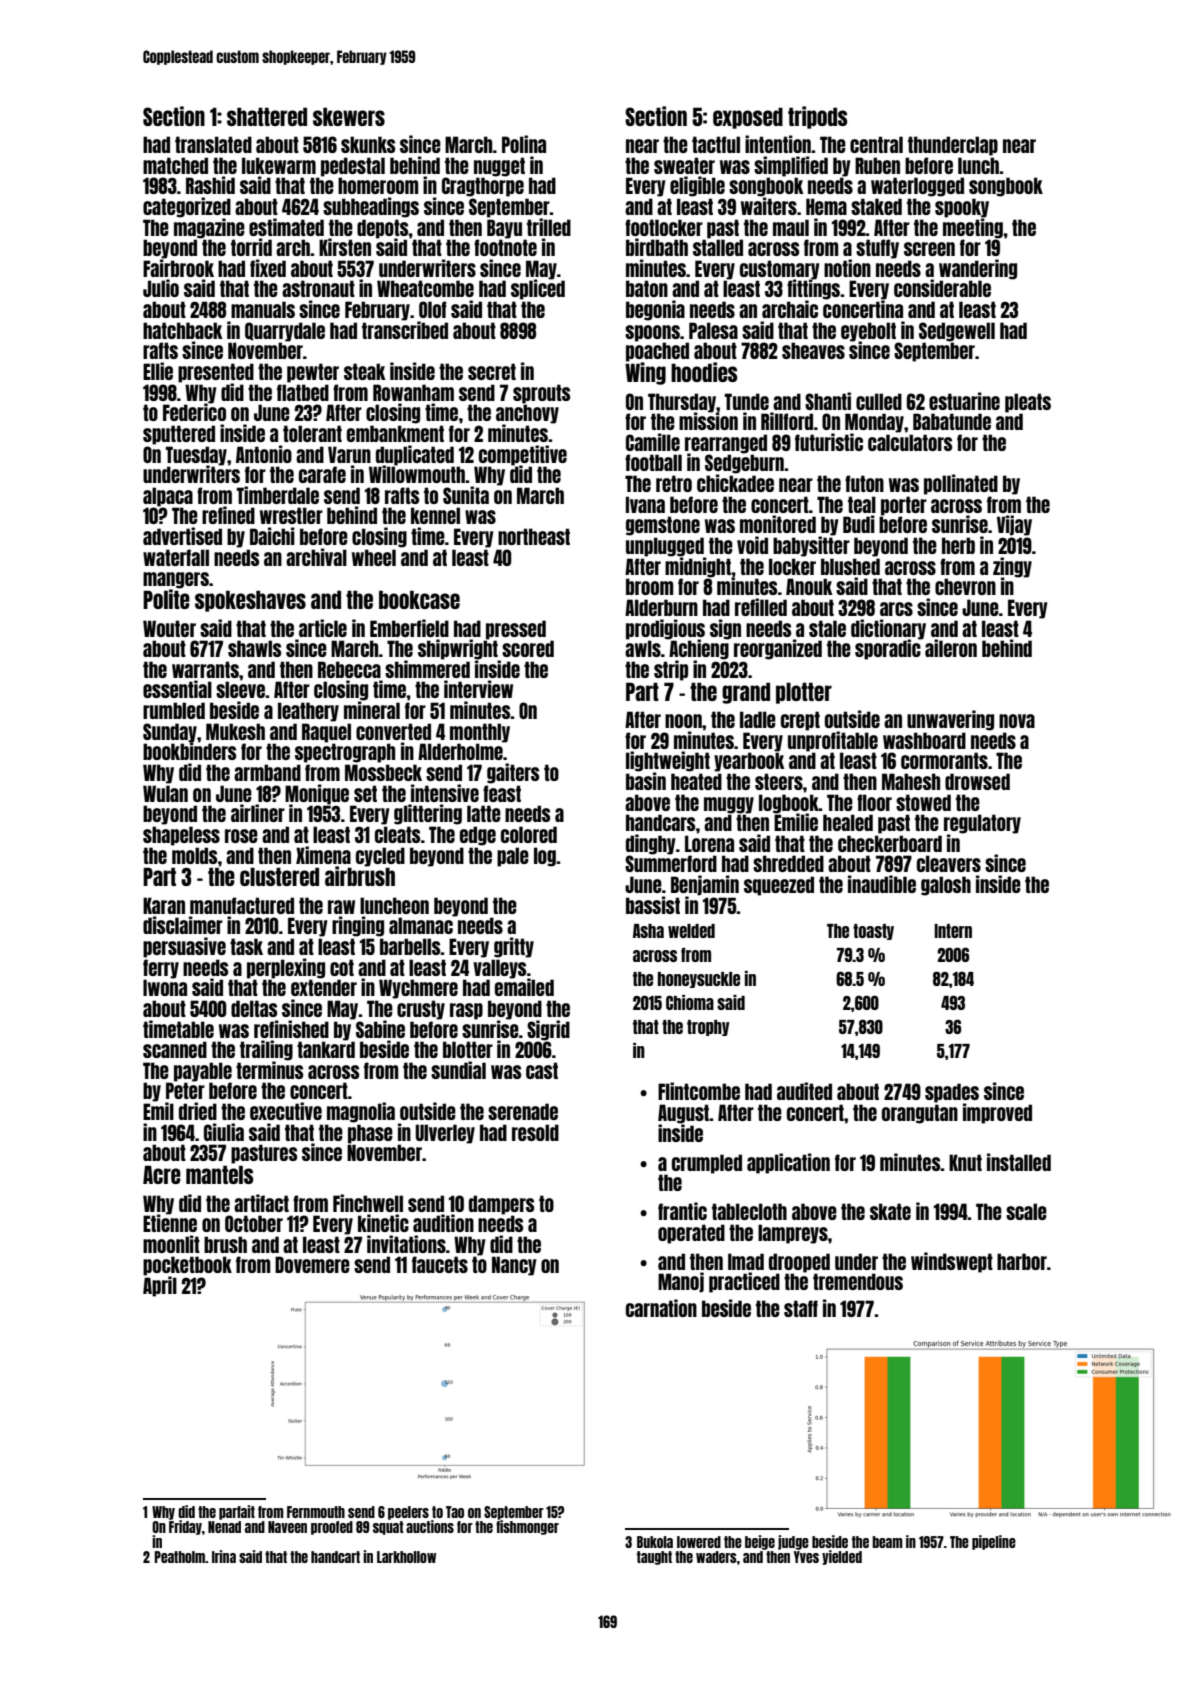 Image resolution: width=1197 pixels, height=1692 pixels. I want to click on Naveen, so click(287, 1527).
